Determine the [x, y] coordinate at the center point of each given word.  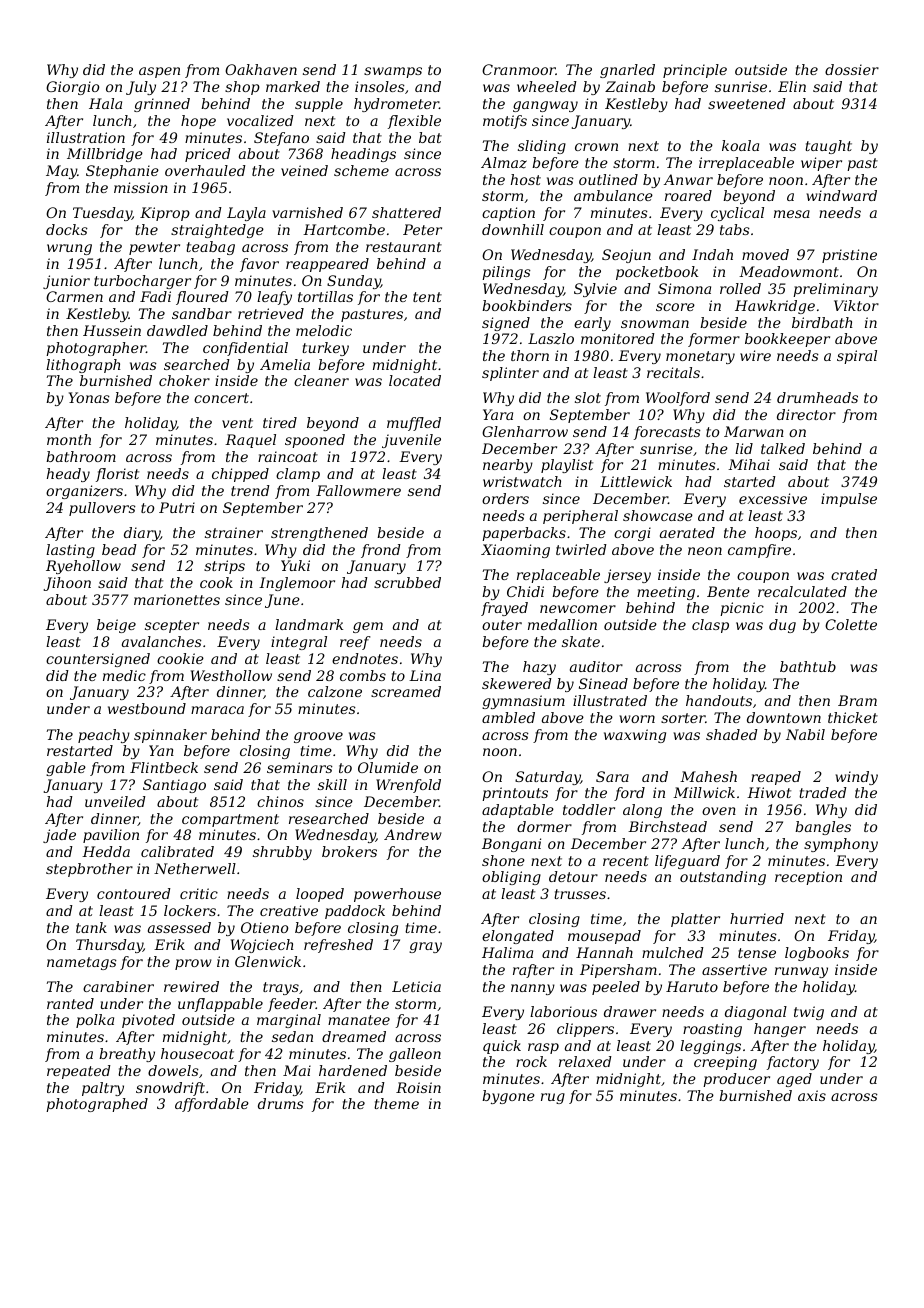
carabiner [118, 986]
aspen [159, 72]
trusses [580, 894]
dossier [852, 69]
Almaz [504, 163]
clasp [710, 626]
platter [695, 920]
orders [505, 498]
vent [237, 423]
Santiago [174, 786]
